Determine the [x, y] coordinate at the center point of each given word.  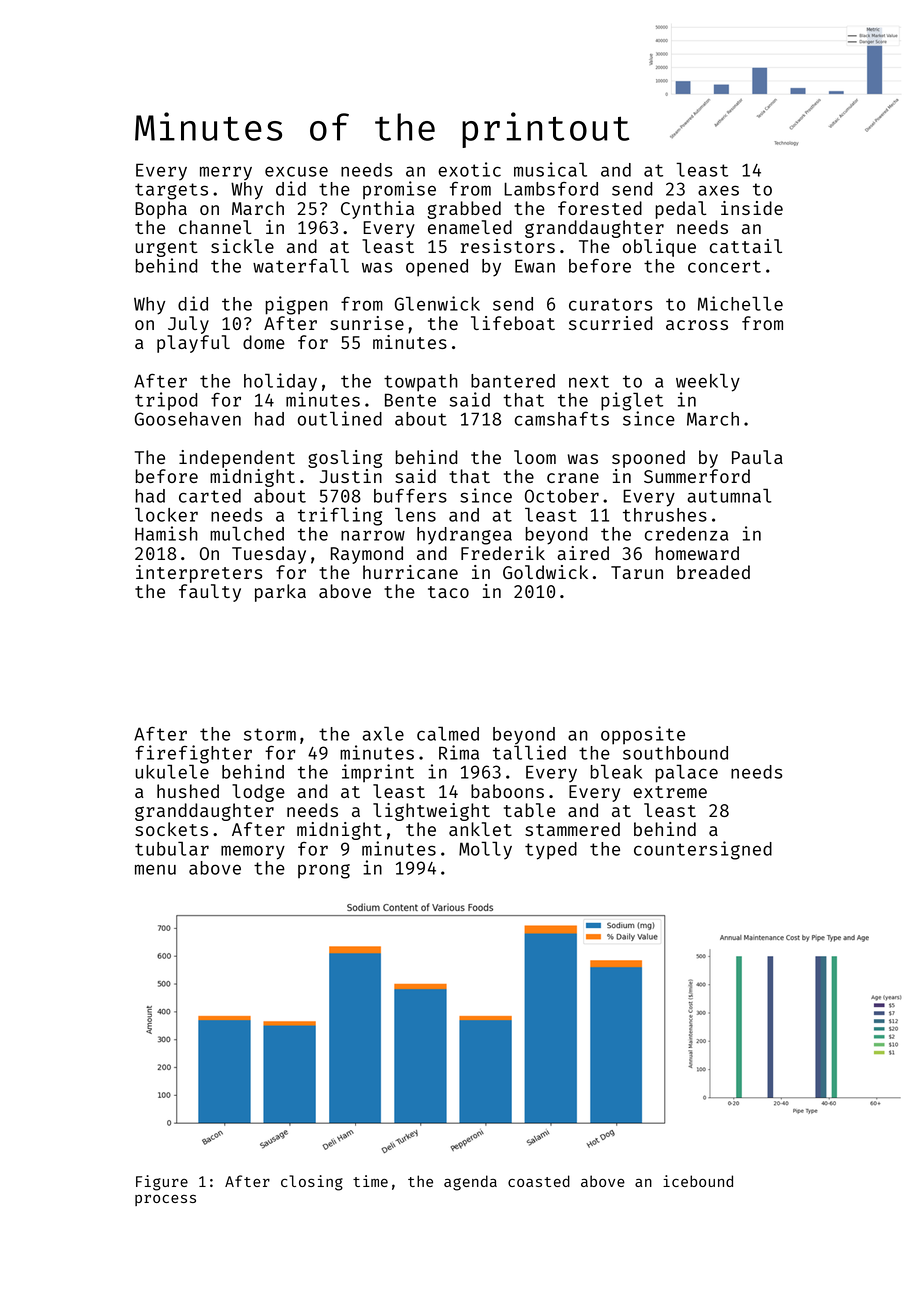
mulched [247, 533]
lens [415, 514]
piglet [632, 401]
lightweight [431, 812]
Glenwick [437, 303]
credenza [686, 534]
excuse [296, 171]
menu [155, 869]
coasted [539, 1181]
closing [312, 1183]
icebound [698, 1181]
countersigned [703, 850]
